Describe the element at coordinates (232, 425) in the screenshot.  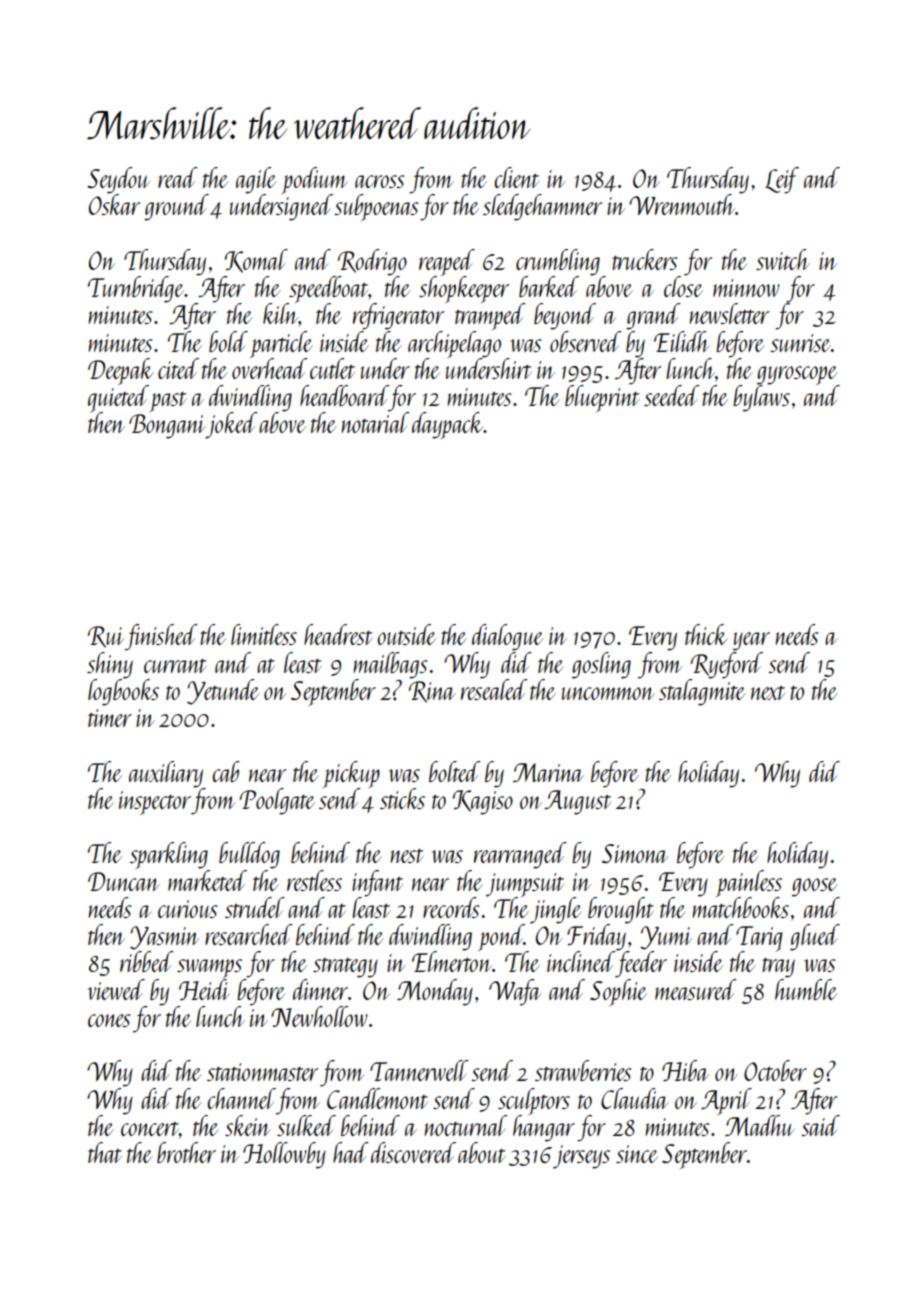
I see `joked` at that location.
